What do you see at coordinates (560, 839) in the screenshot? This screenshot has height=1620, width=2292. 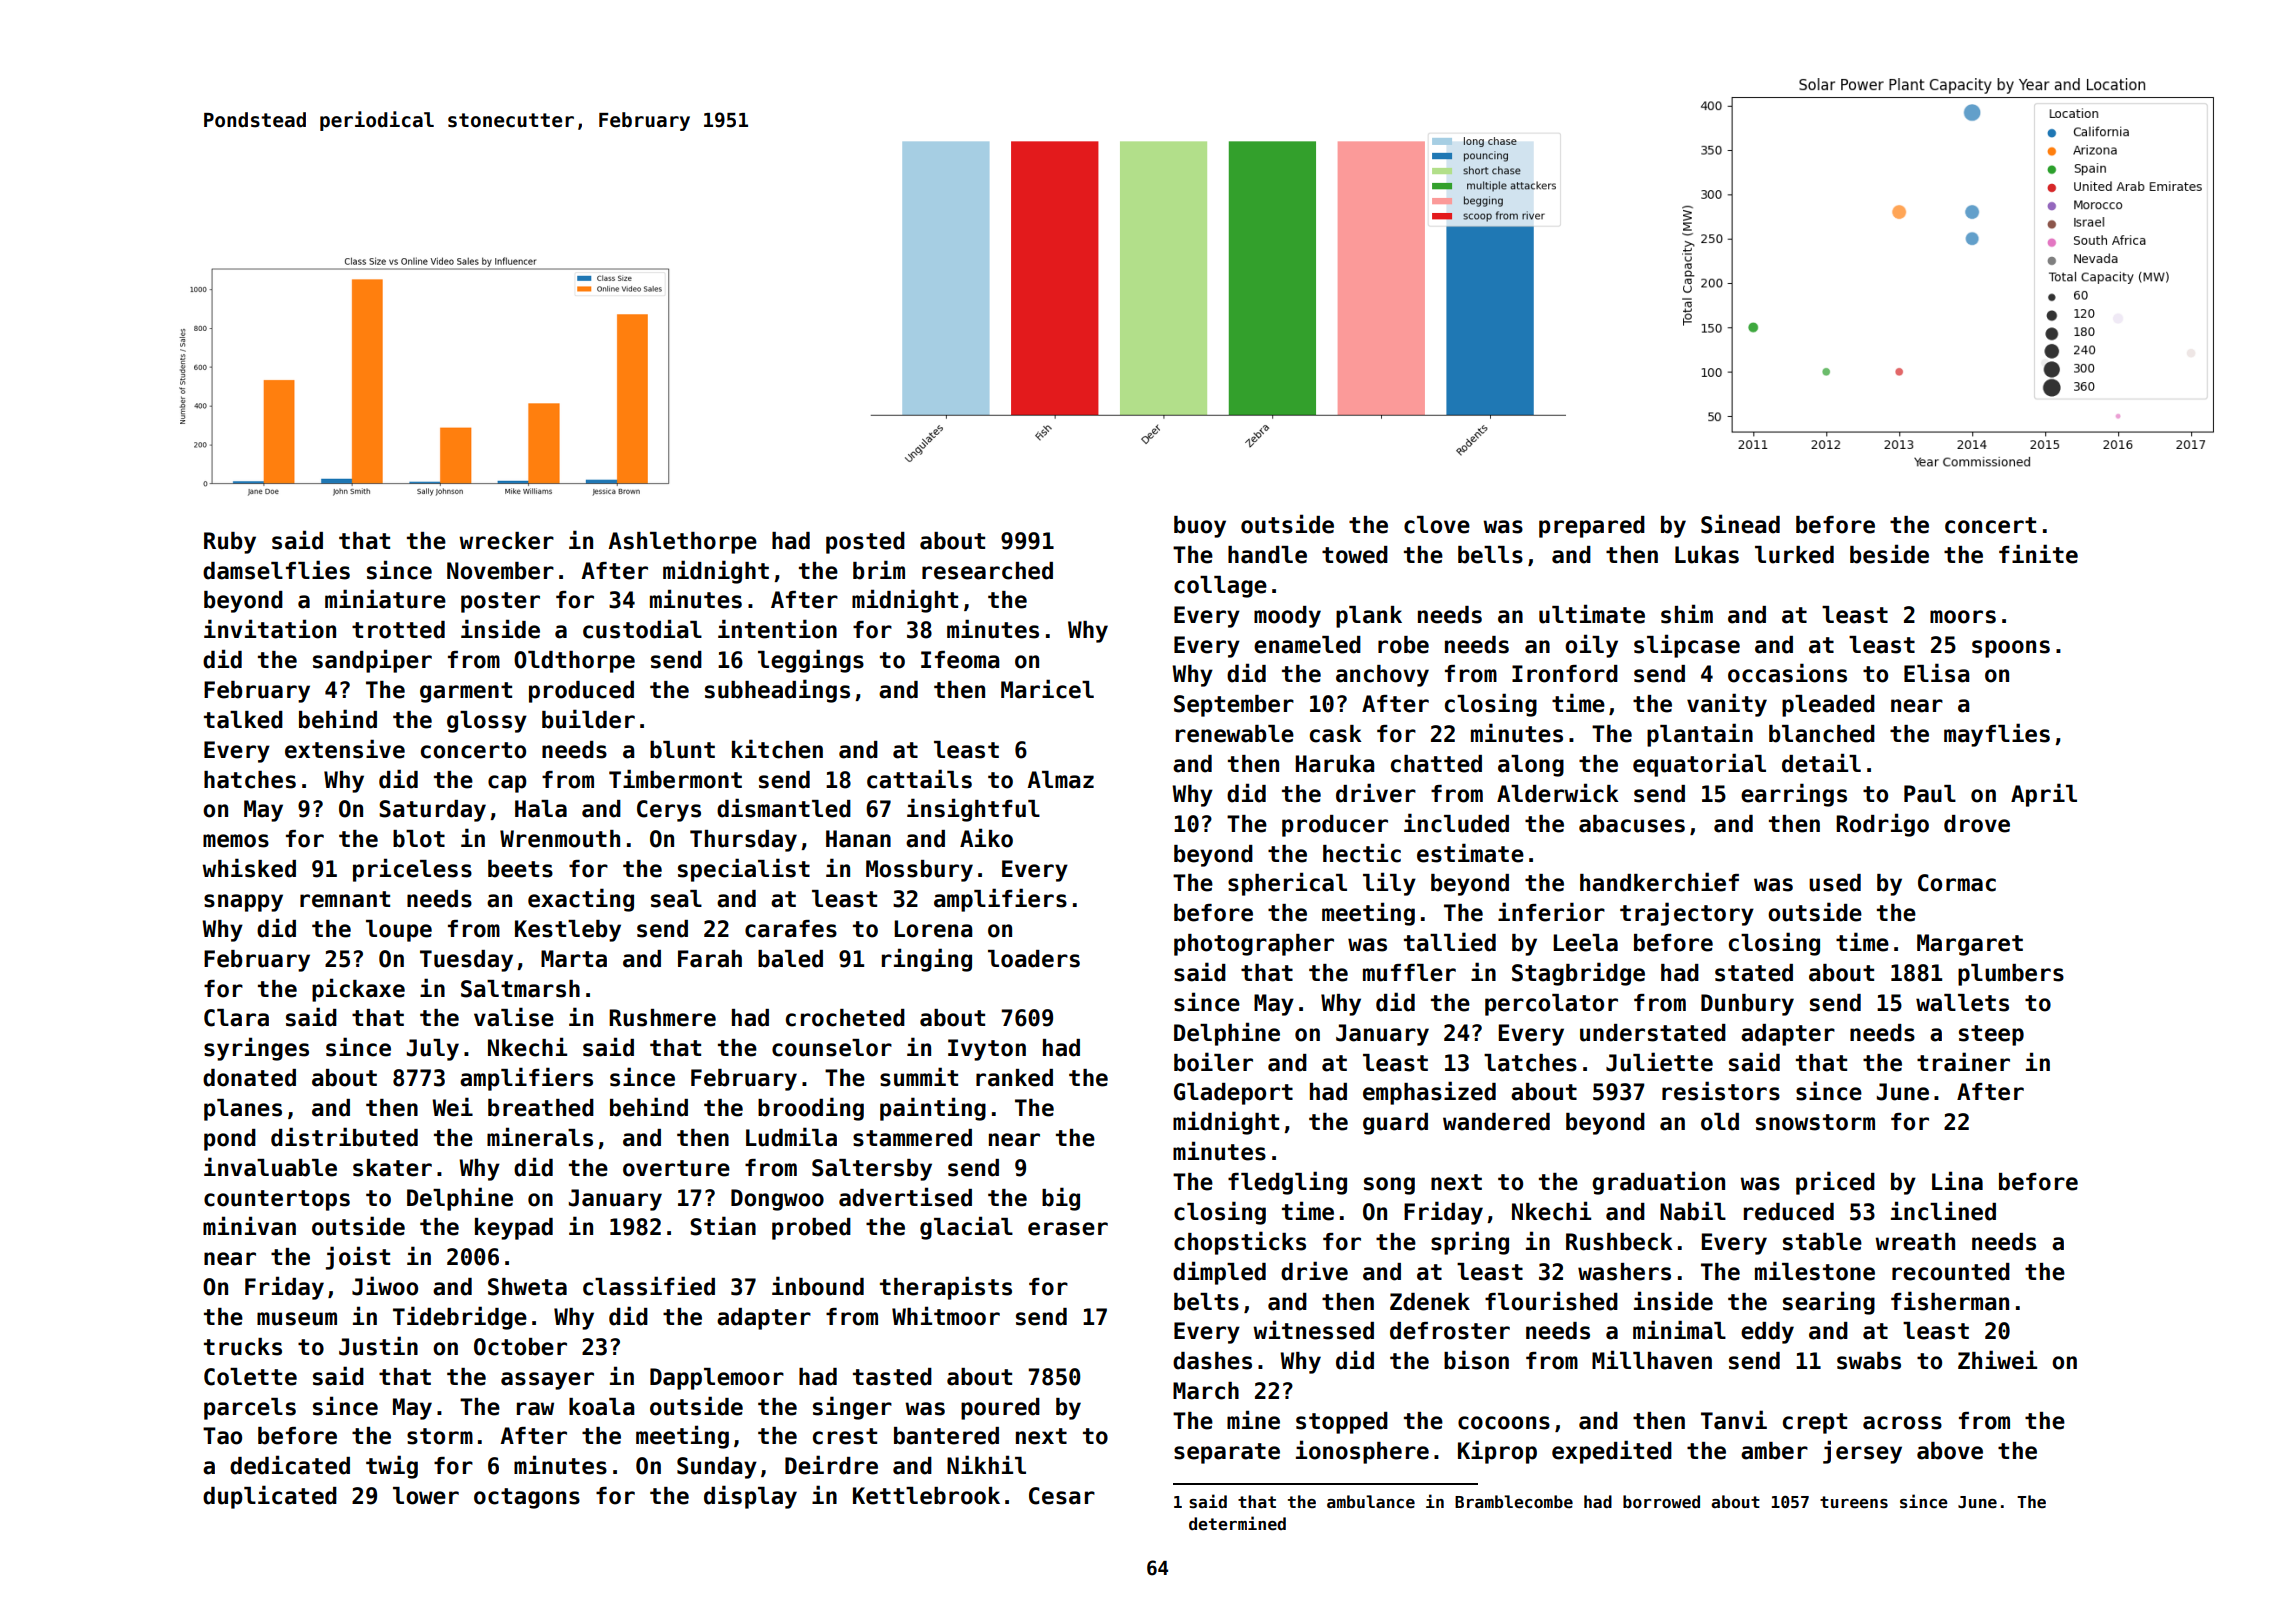 I see `Wrenmouth` at bounding box center [560, 839].
